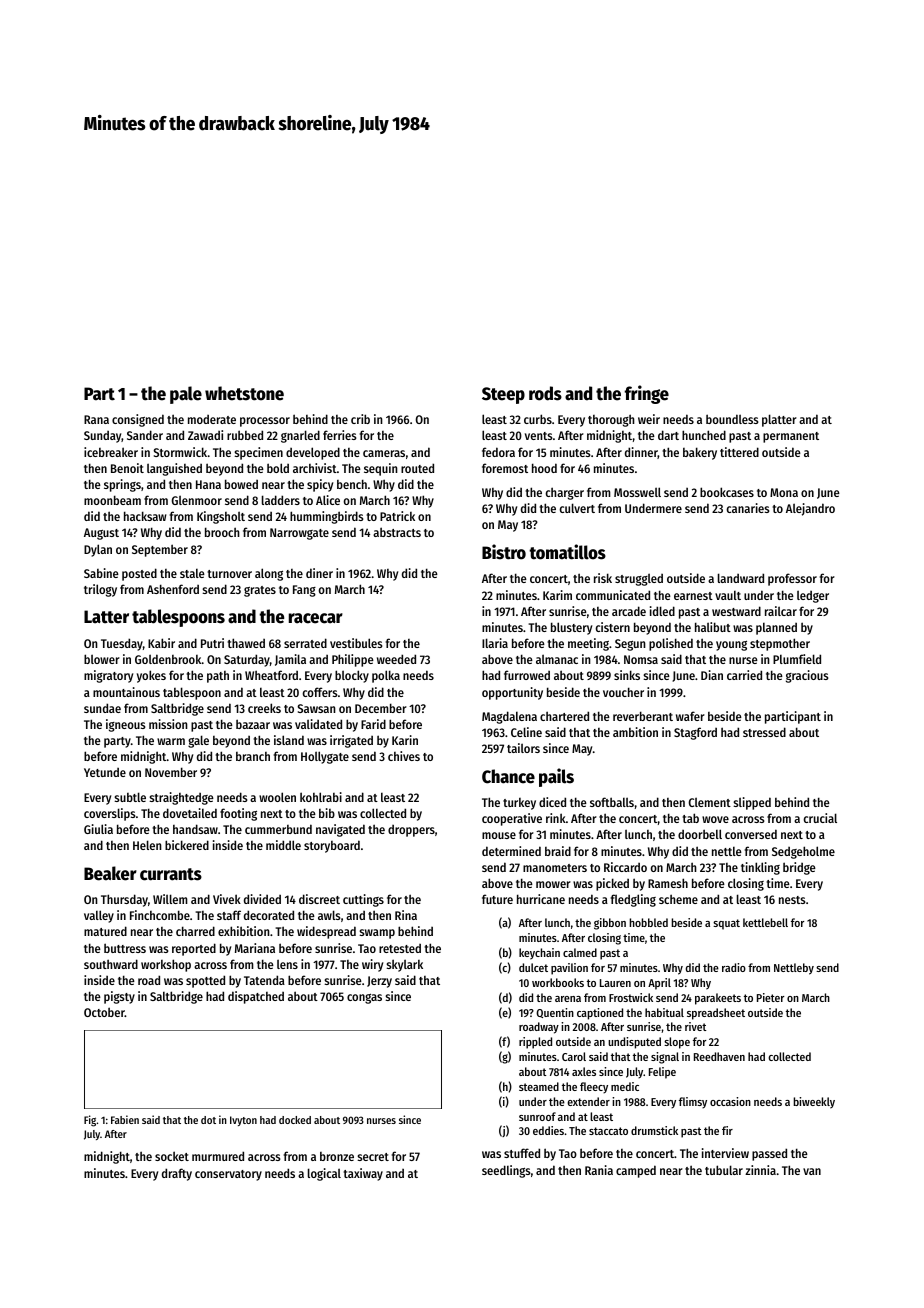 The height and width of the image is (1308, 924). Describe the element at coordinates (647, 394) in the image. I see `fringe` at that location.
